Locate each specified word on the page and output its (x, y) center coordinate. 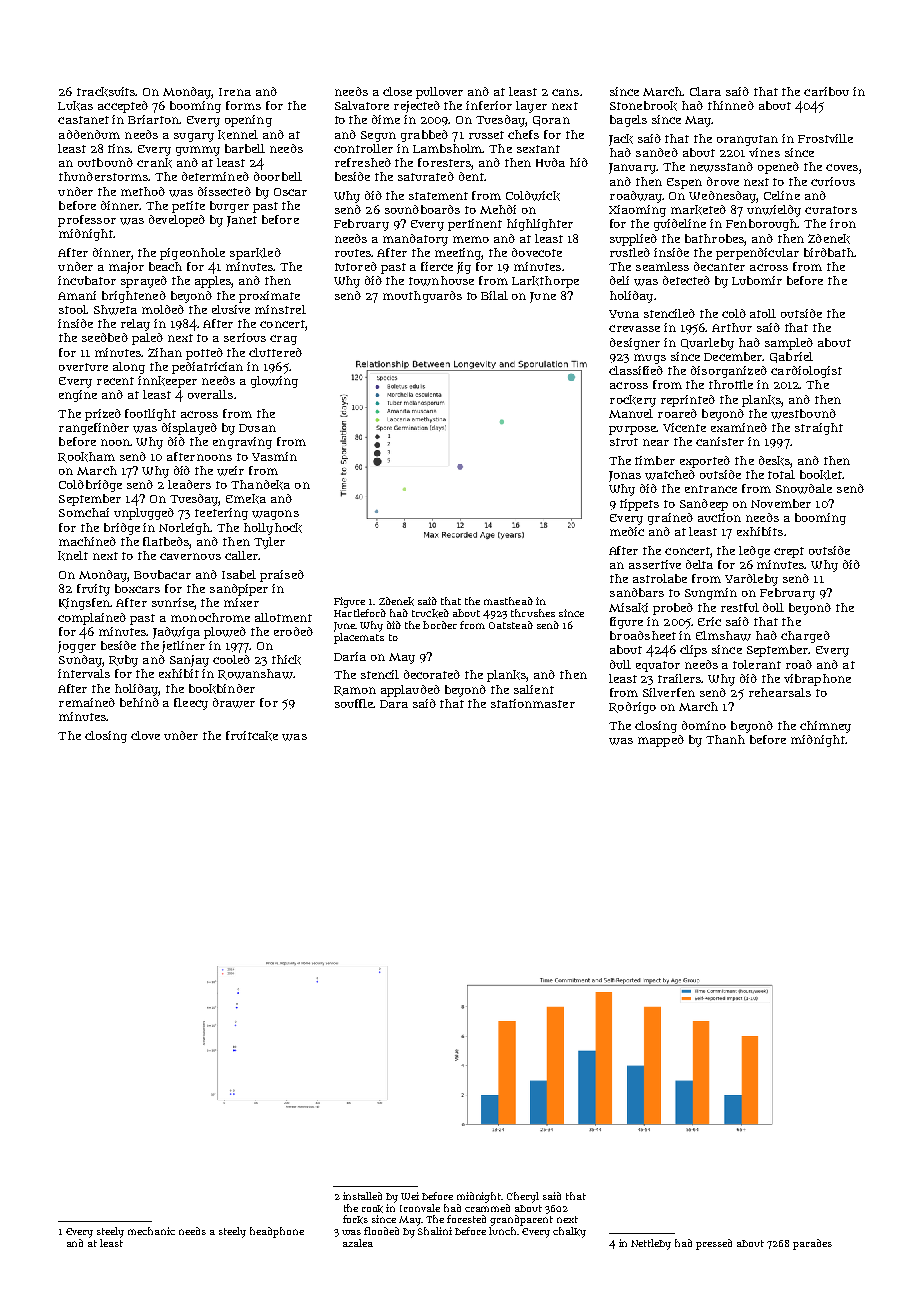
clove (145, 735)
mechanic (151, 1231)
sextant (538, 149)
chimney (825, 727)
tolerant (757, 664)
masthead (508, 601)
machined (87, 541)
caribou (826, 91)
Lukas (75, 106)
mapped (661, 741)
